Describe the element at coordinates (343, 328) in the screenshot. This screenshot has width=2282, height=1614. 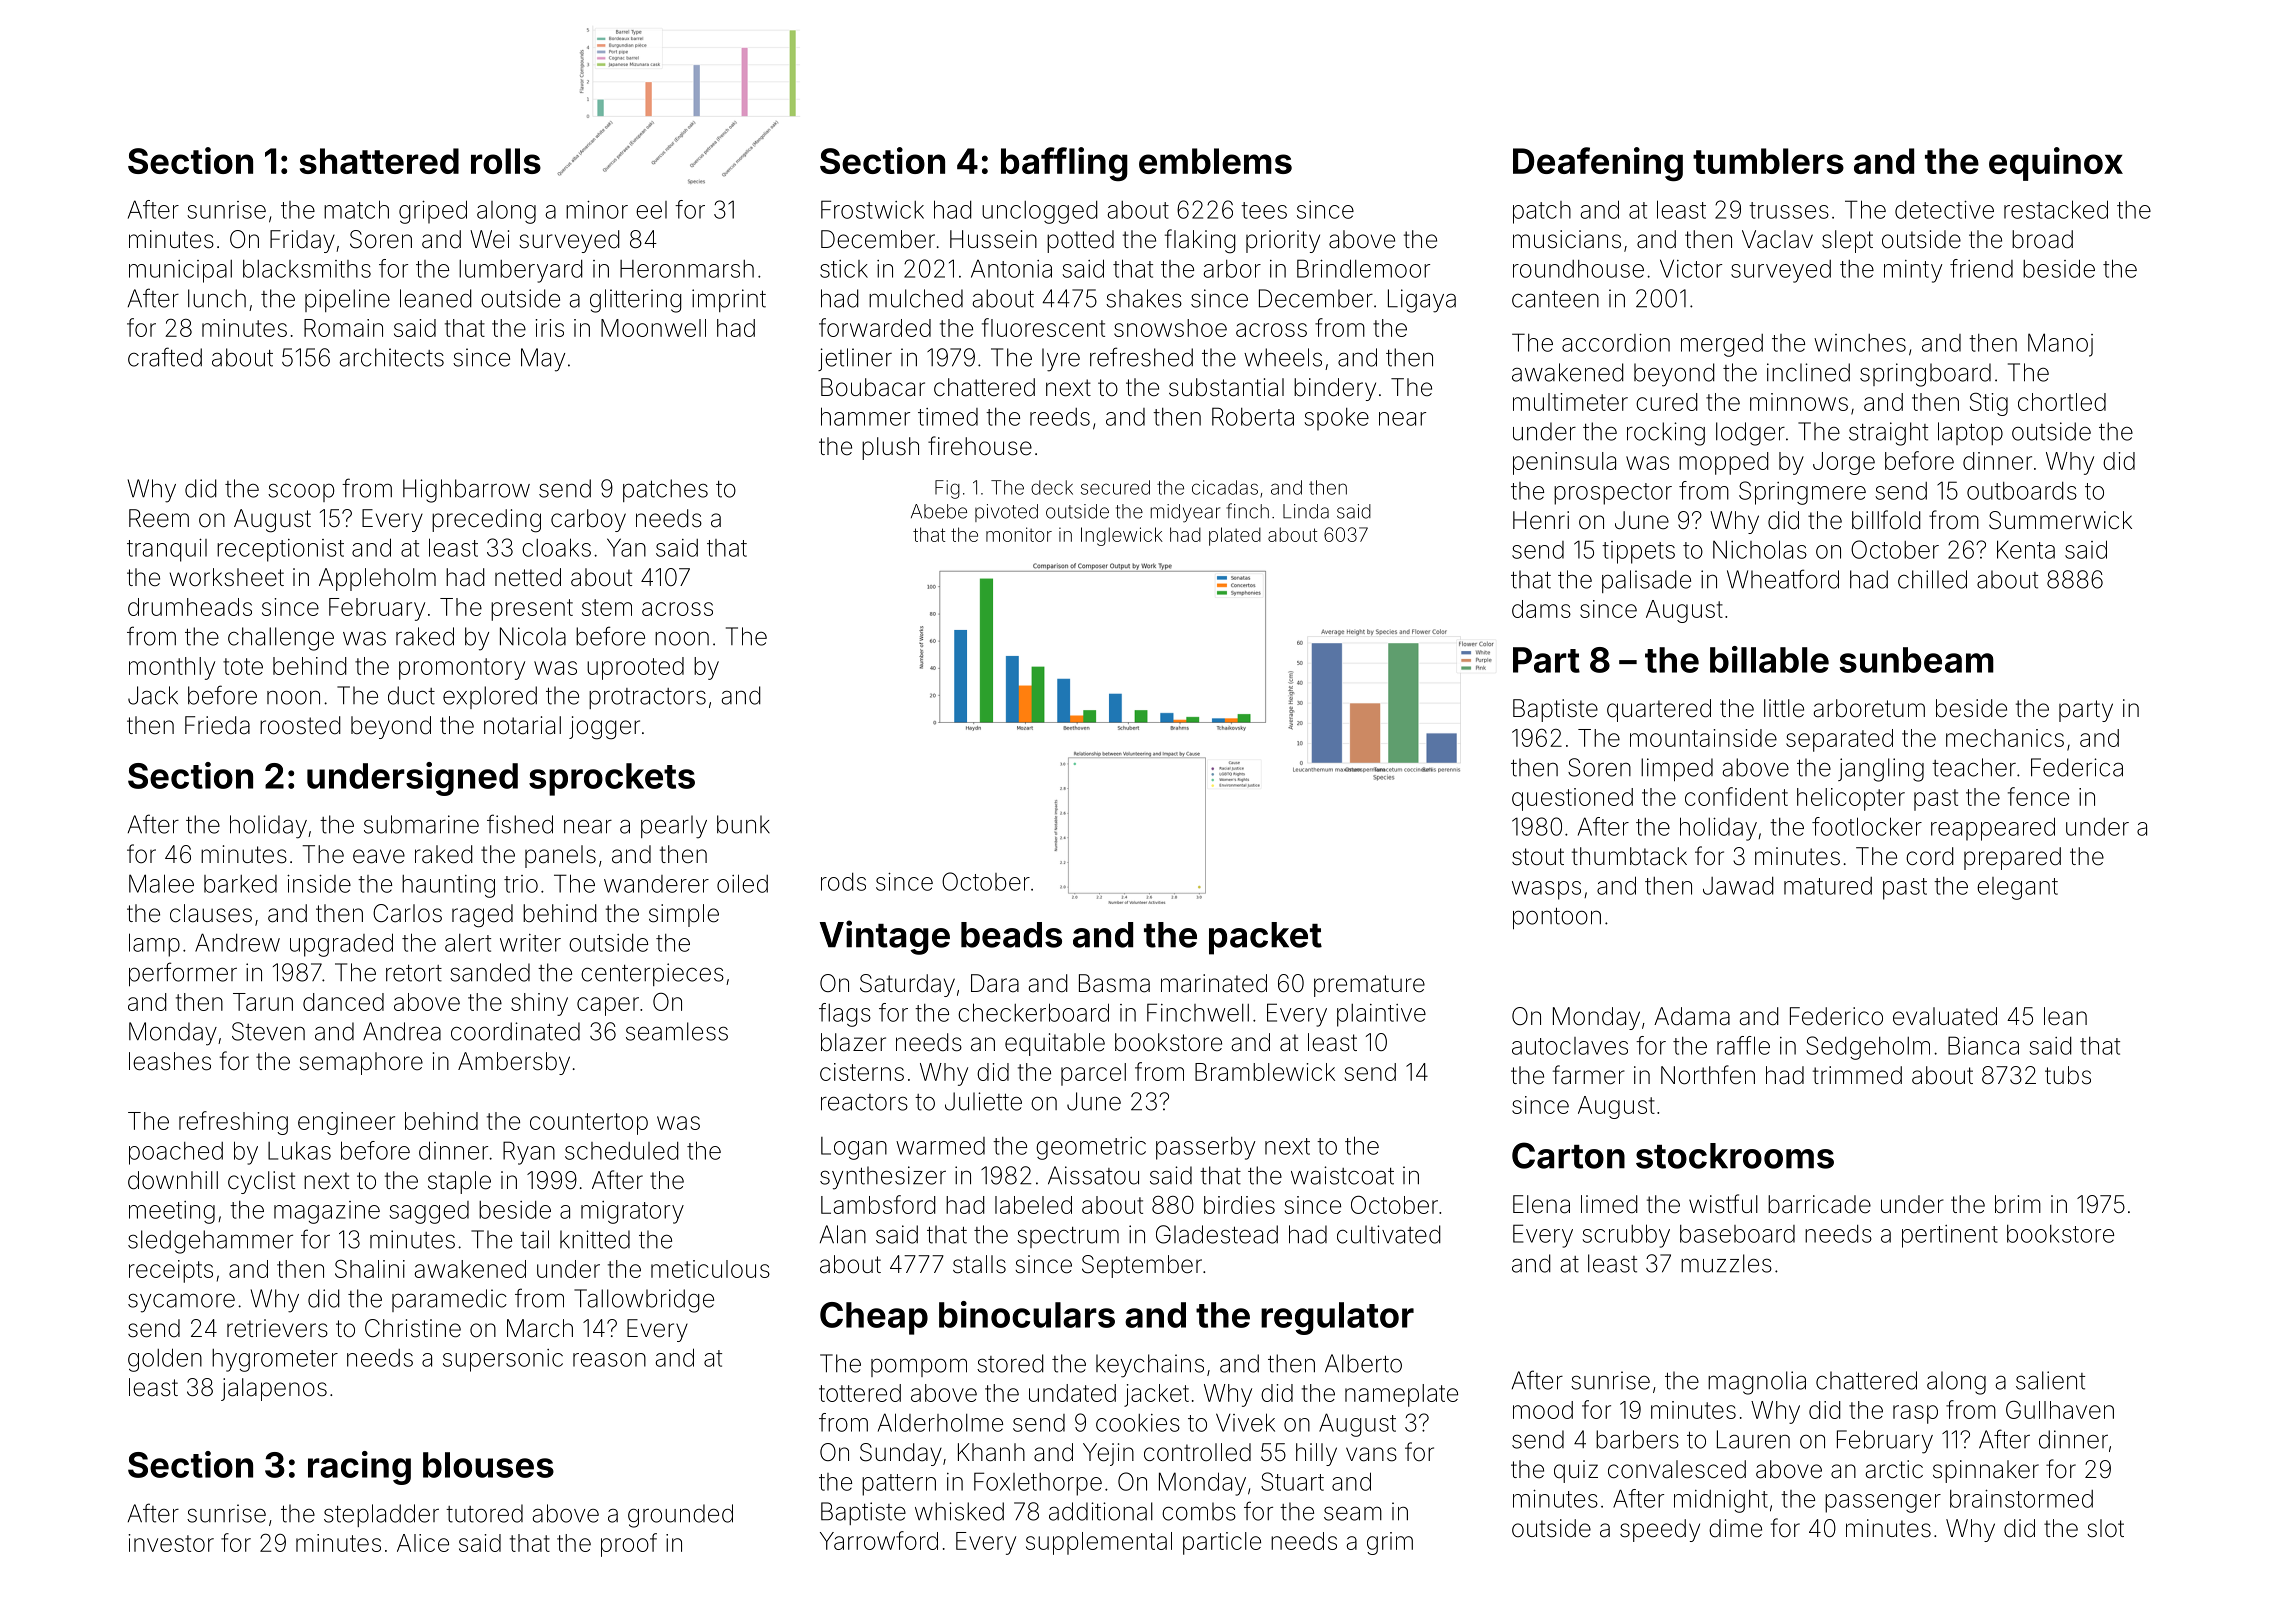
I see `Romain` at that location.
